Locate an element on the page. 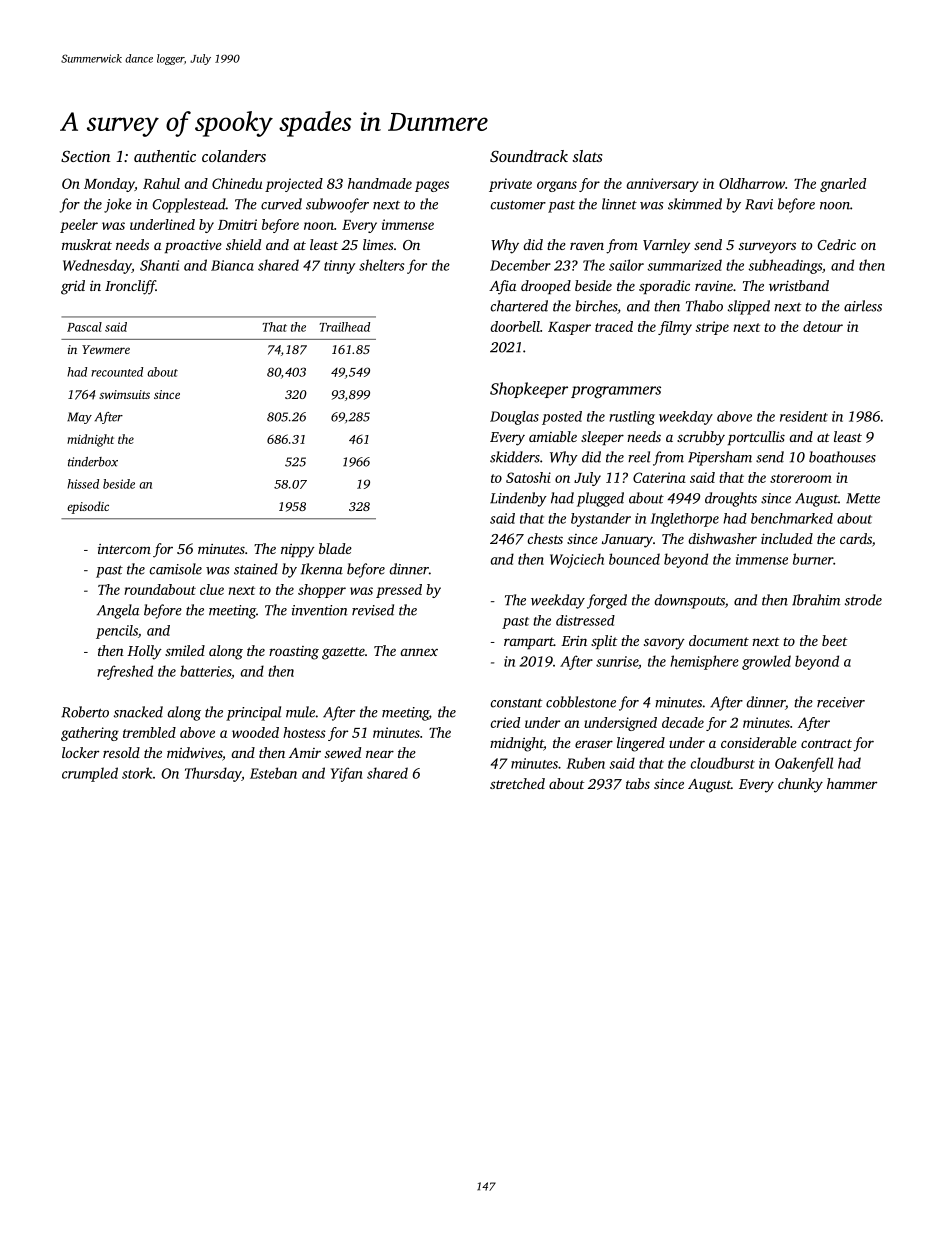  colanders is located at coordinates (234, 156).
